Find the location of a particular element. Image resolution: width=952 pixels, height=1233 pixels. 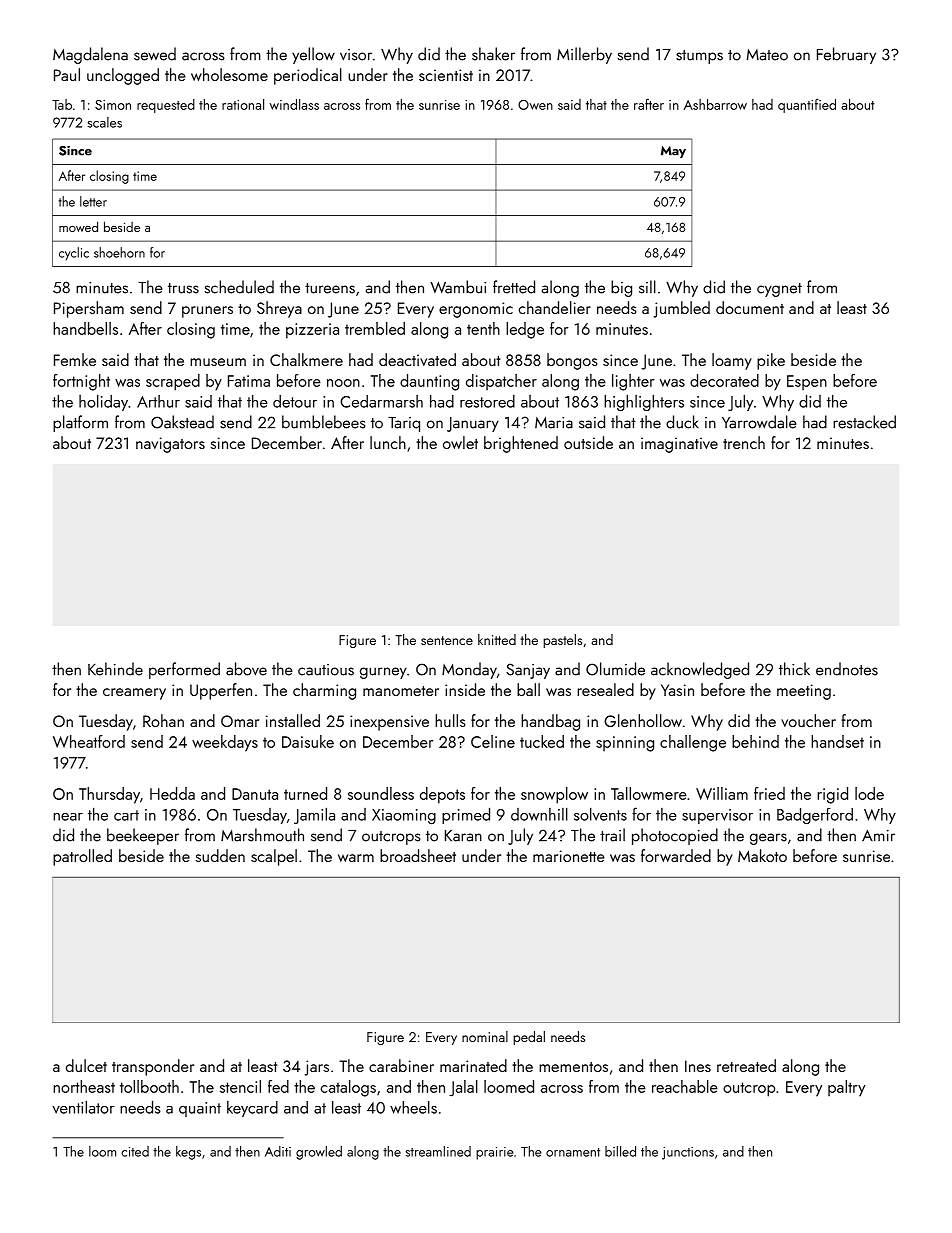

wholesome is located at coordinates (229, 74).
